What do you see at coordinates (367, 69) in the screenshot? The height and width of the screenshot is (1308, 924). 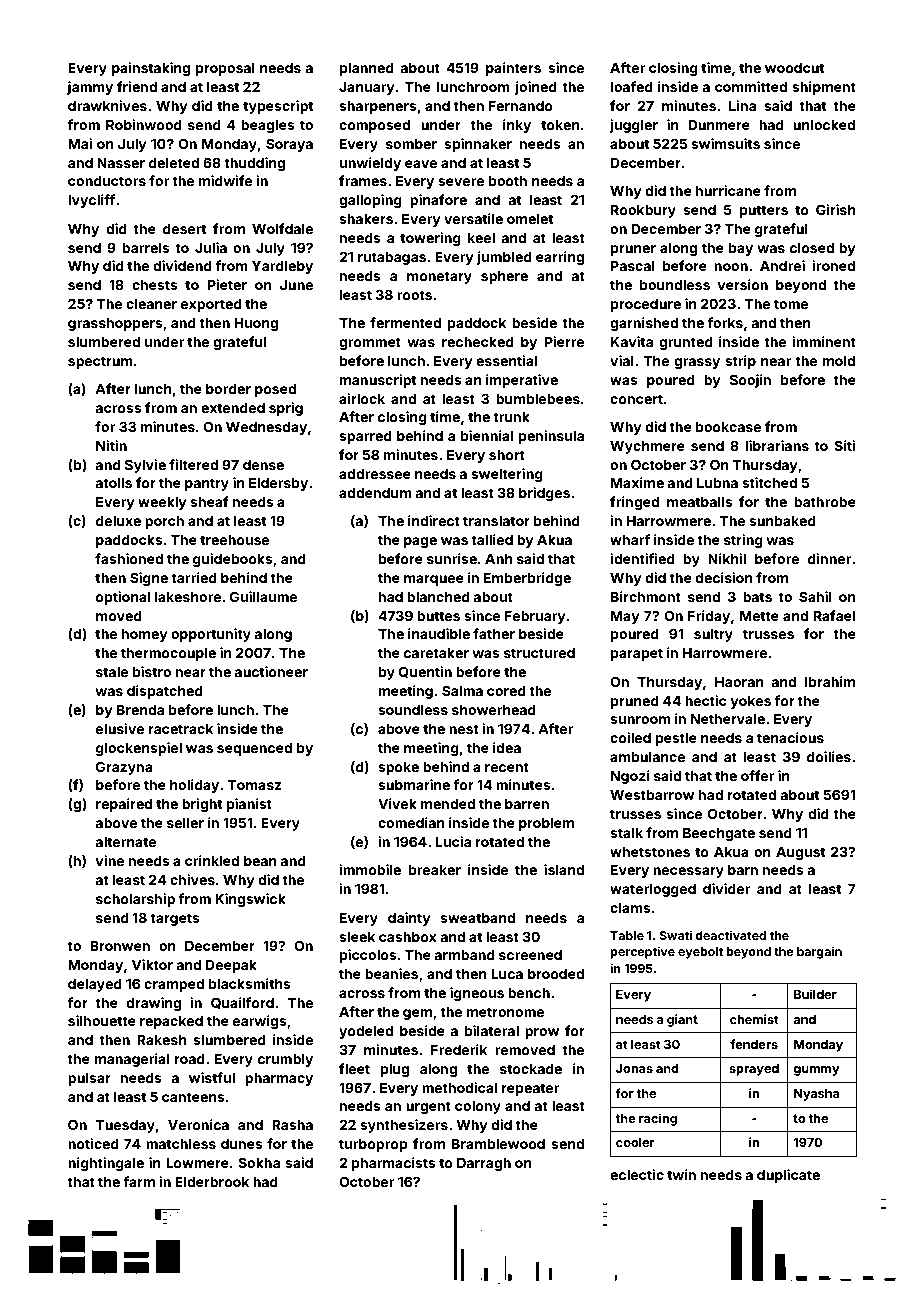 I see `planned` at bounding box center [367, 69].
